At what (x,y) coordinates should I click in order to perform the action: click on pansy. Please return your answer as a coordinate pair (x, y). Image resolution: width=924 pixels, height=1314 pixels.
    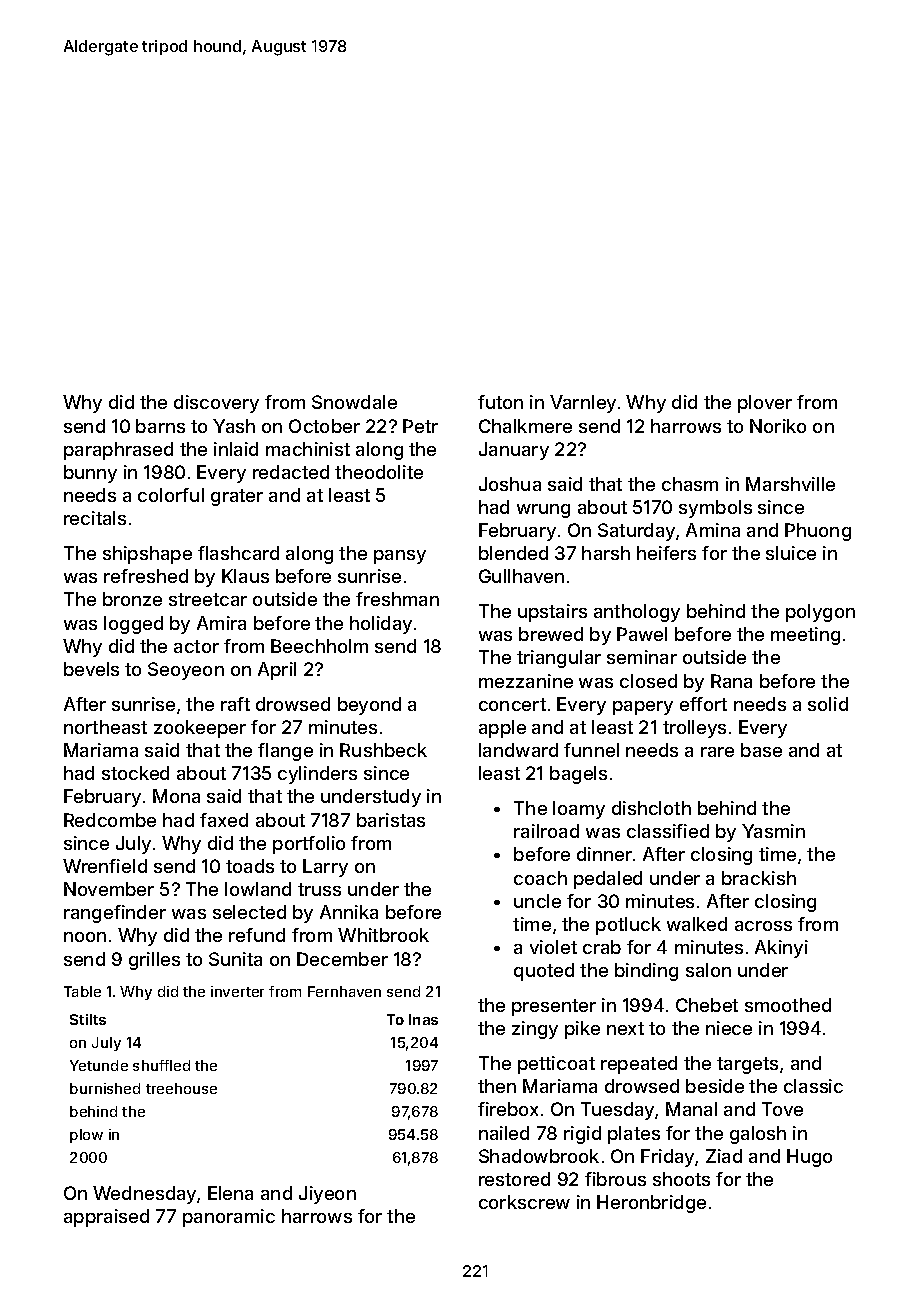
    Looking at the image, I should click on (400, 557).
